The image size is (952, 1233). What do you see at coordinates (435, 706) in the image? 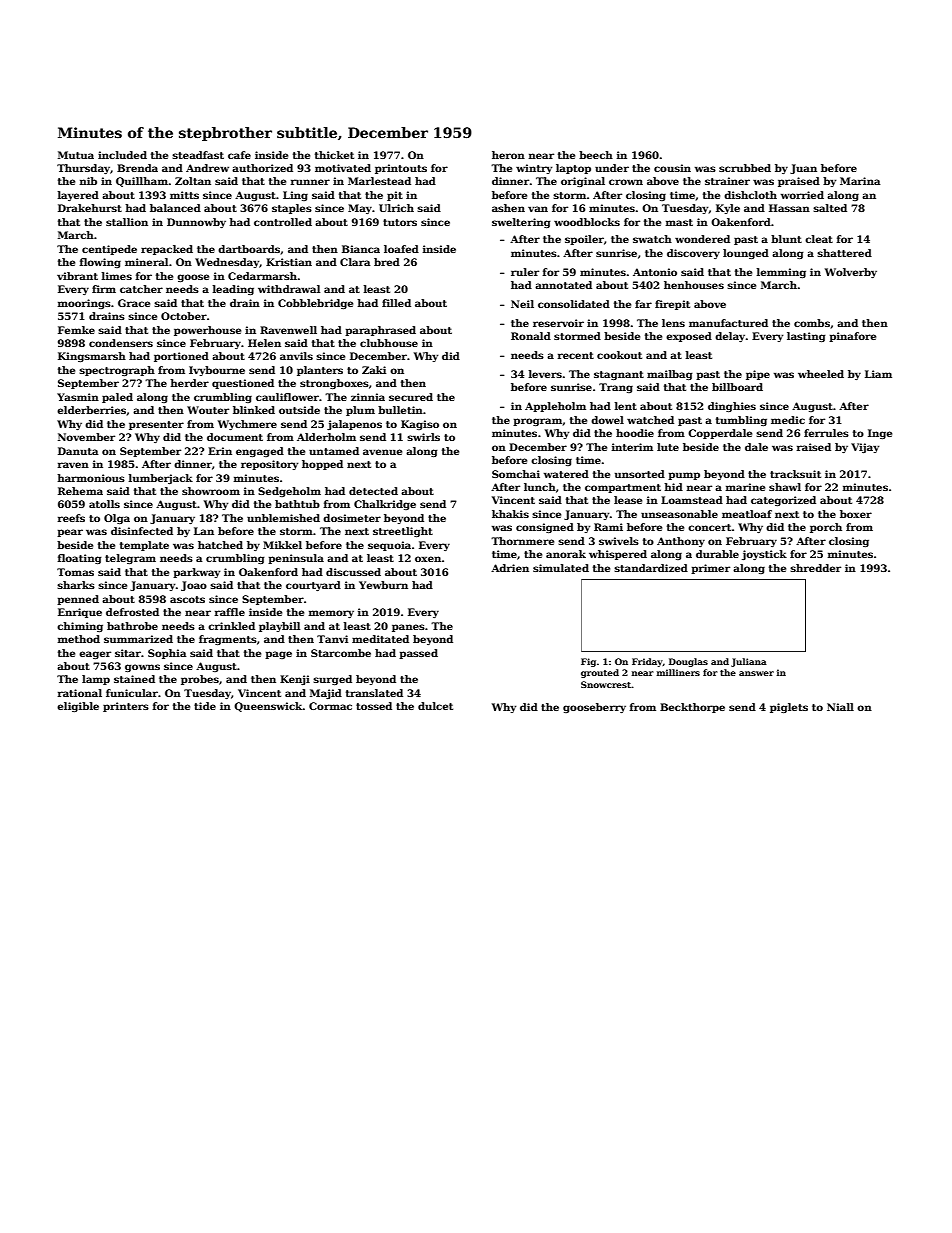
I see `dulcet` at bounding box center [435, 706].
